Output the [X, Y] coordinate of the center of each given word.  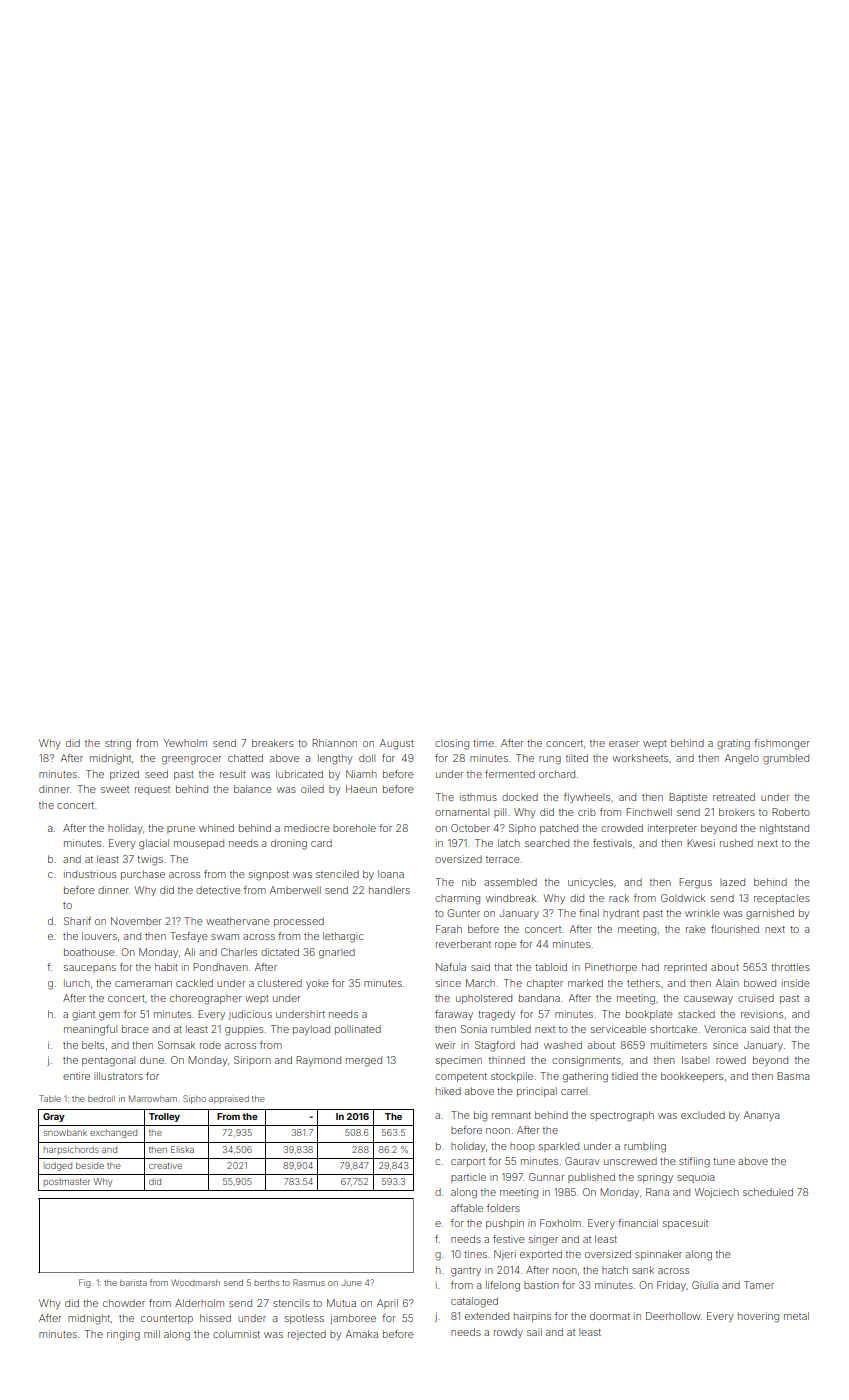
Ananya [761, 1116]
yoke [317, 984]
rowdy [508, 1333]
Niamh [361, 774]
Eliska [182, 1149]
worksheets [640, 758]
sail [534, 1332]
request [152, 790]
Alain [727, 983]
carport [468, 1162]
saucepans [90, 969]
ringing [123, 1335]
